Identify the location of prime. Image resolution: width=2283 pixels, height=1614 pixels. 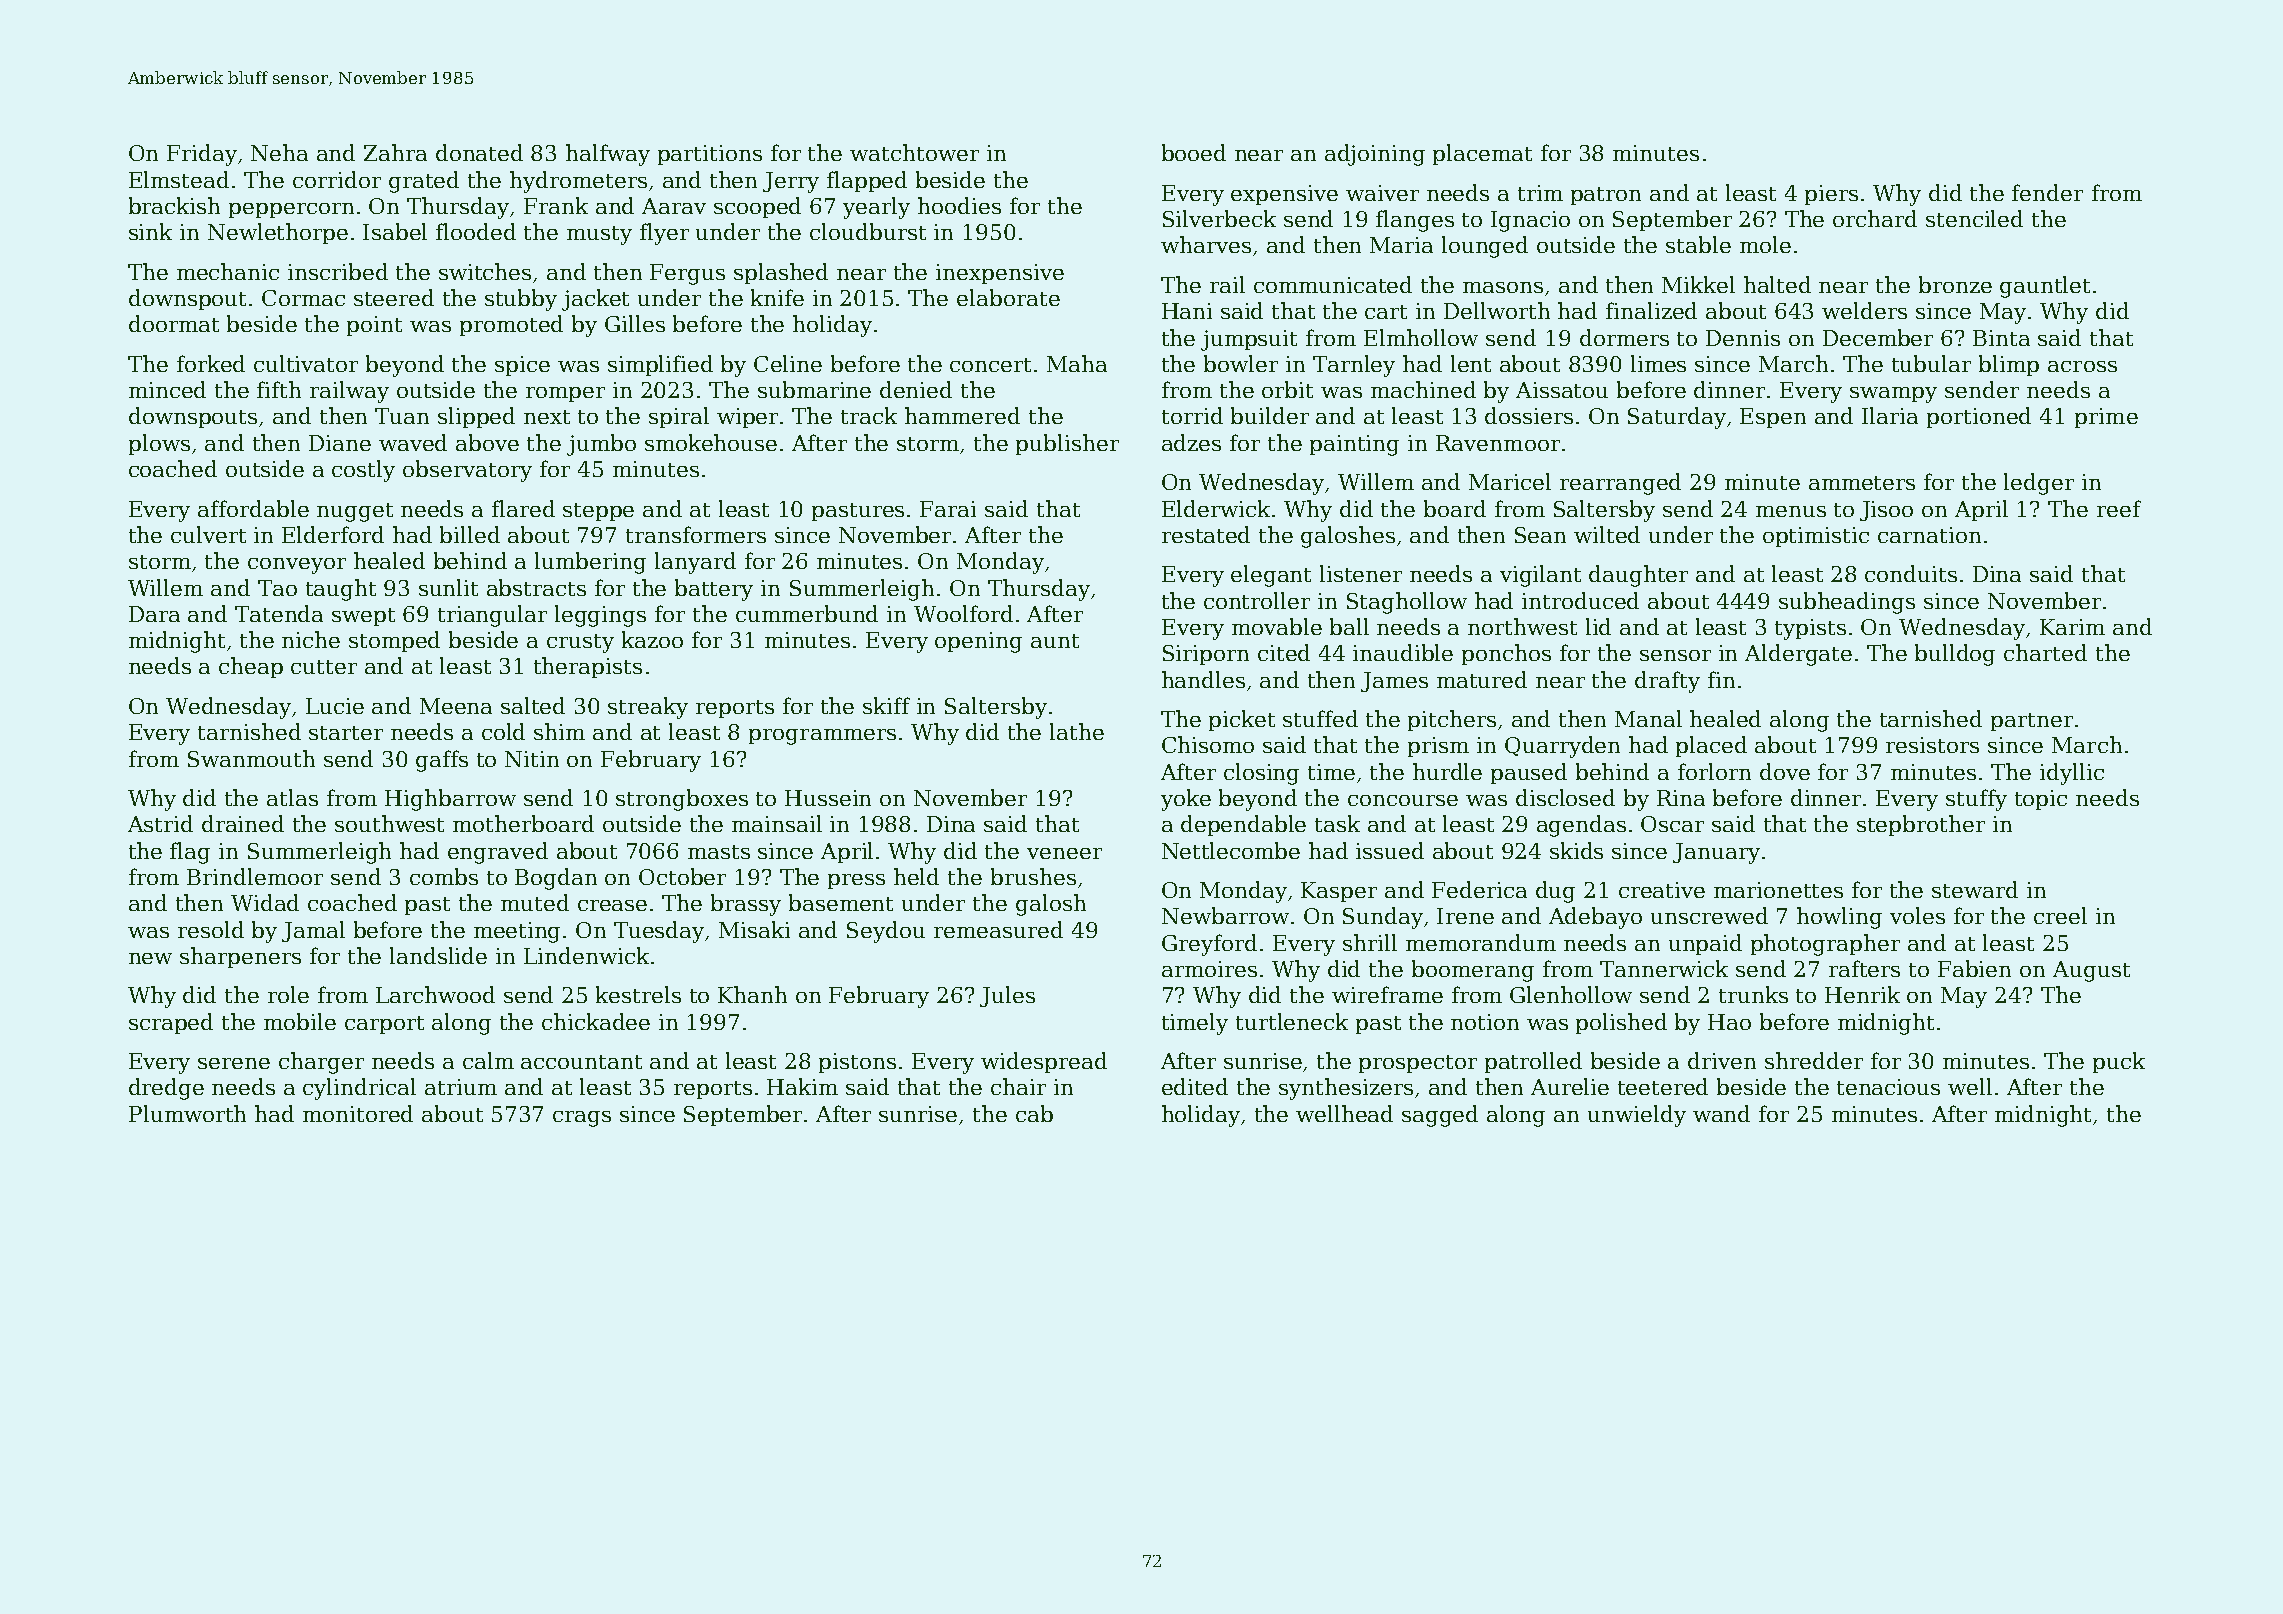
(2106, 418).
